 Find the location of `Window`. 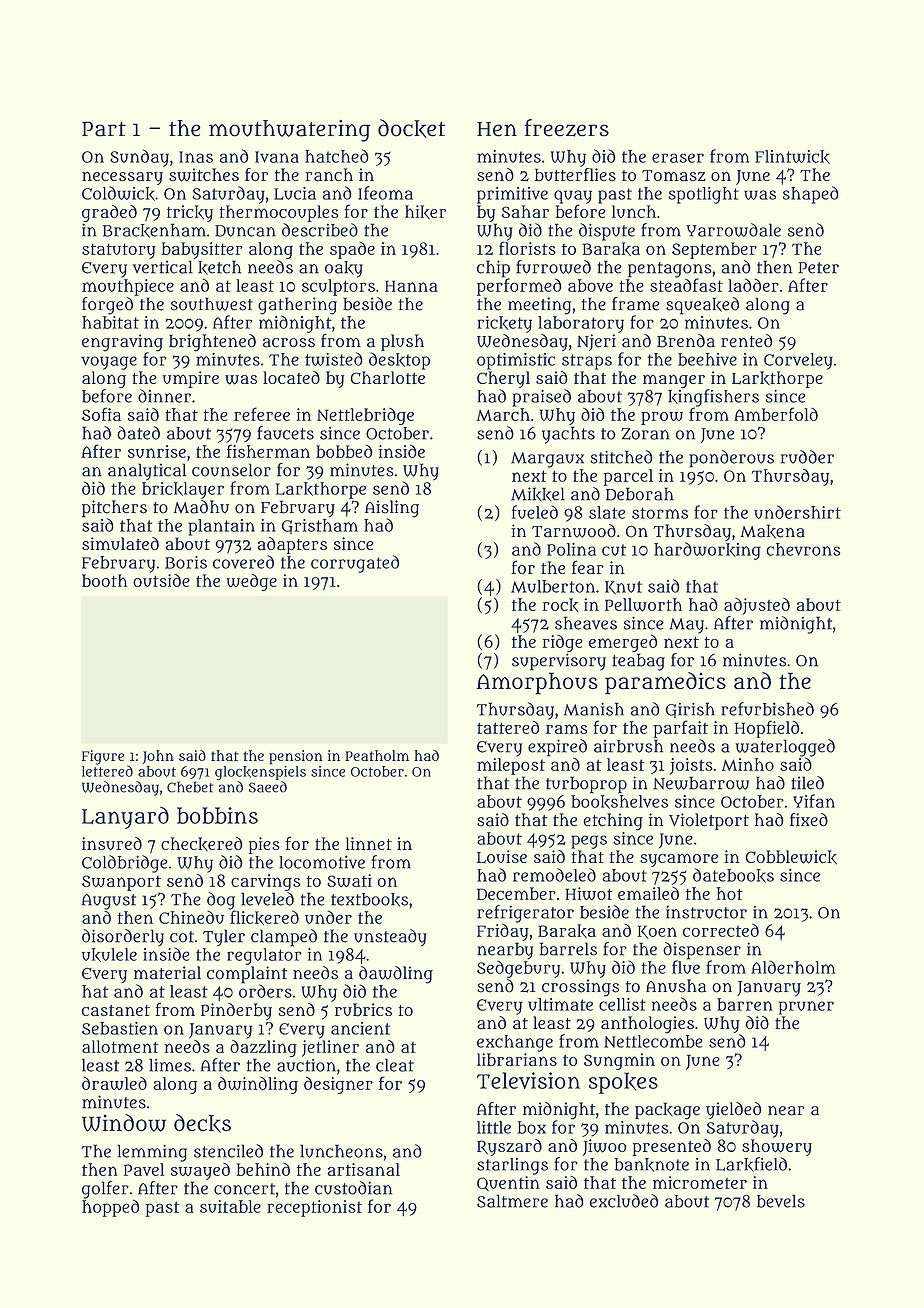

Window is located at coordinates (124, 1123).
